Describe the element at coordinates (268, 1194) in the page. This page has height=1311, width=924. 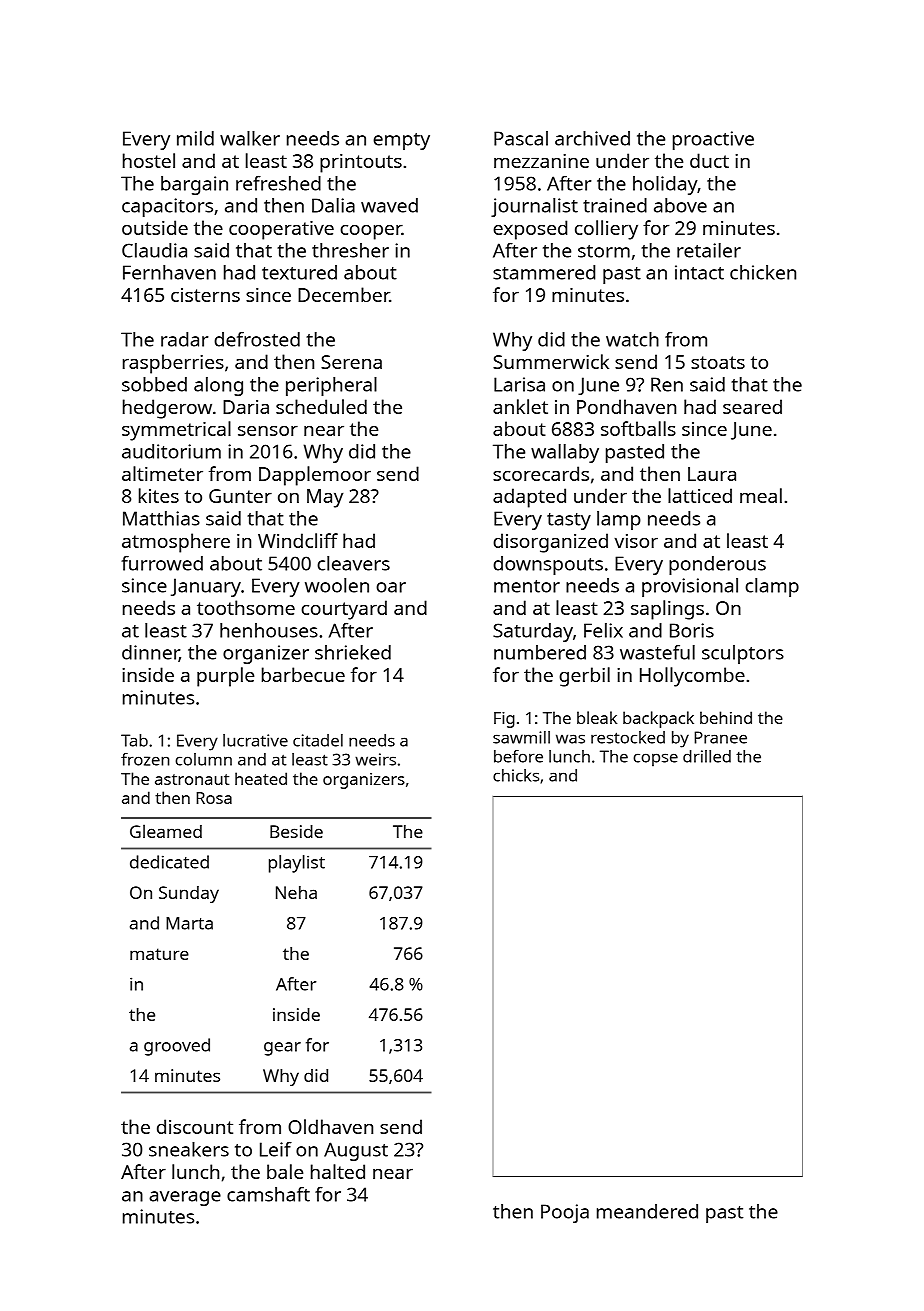
I see `camshaft` at that location.
